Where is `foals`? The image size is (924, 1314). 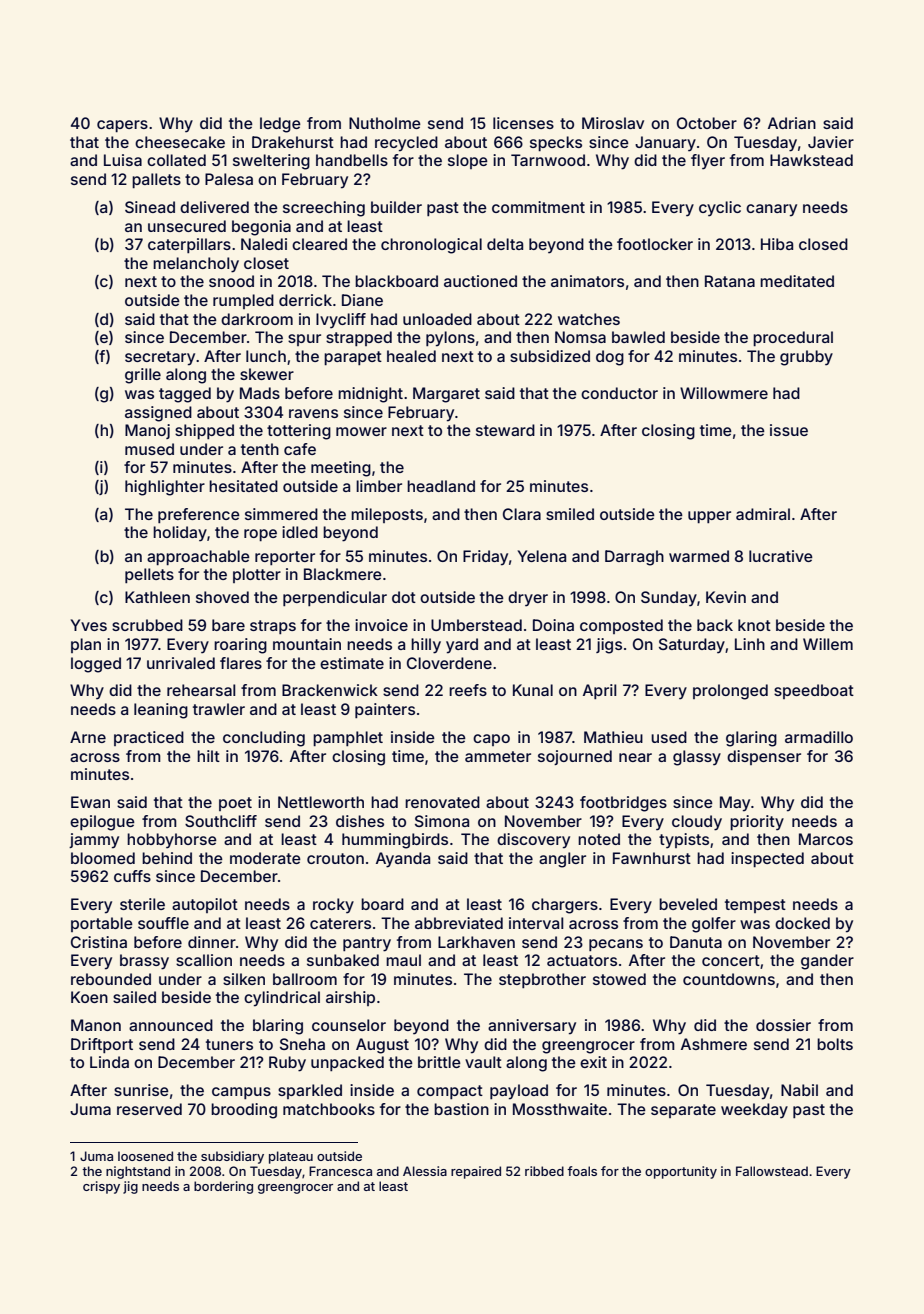 foals is located at coordinates (582, 1171).
